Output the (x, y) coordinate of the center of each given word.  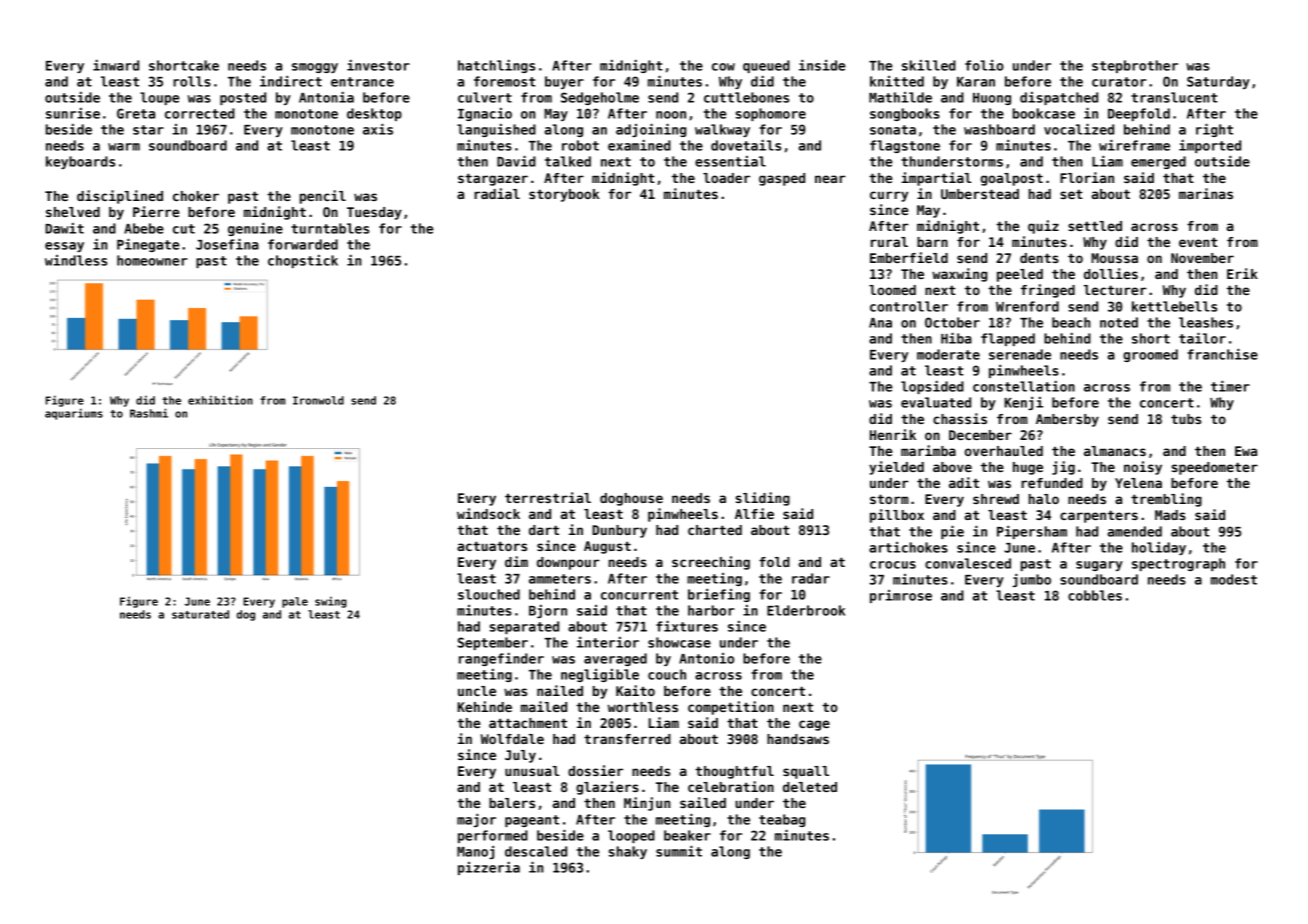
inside (822, 65)
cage (814, 725)
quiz (1043, 227)
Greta (136, 113)
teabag (782, 820)
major (476, 820)
